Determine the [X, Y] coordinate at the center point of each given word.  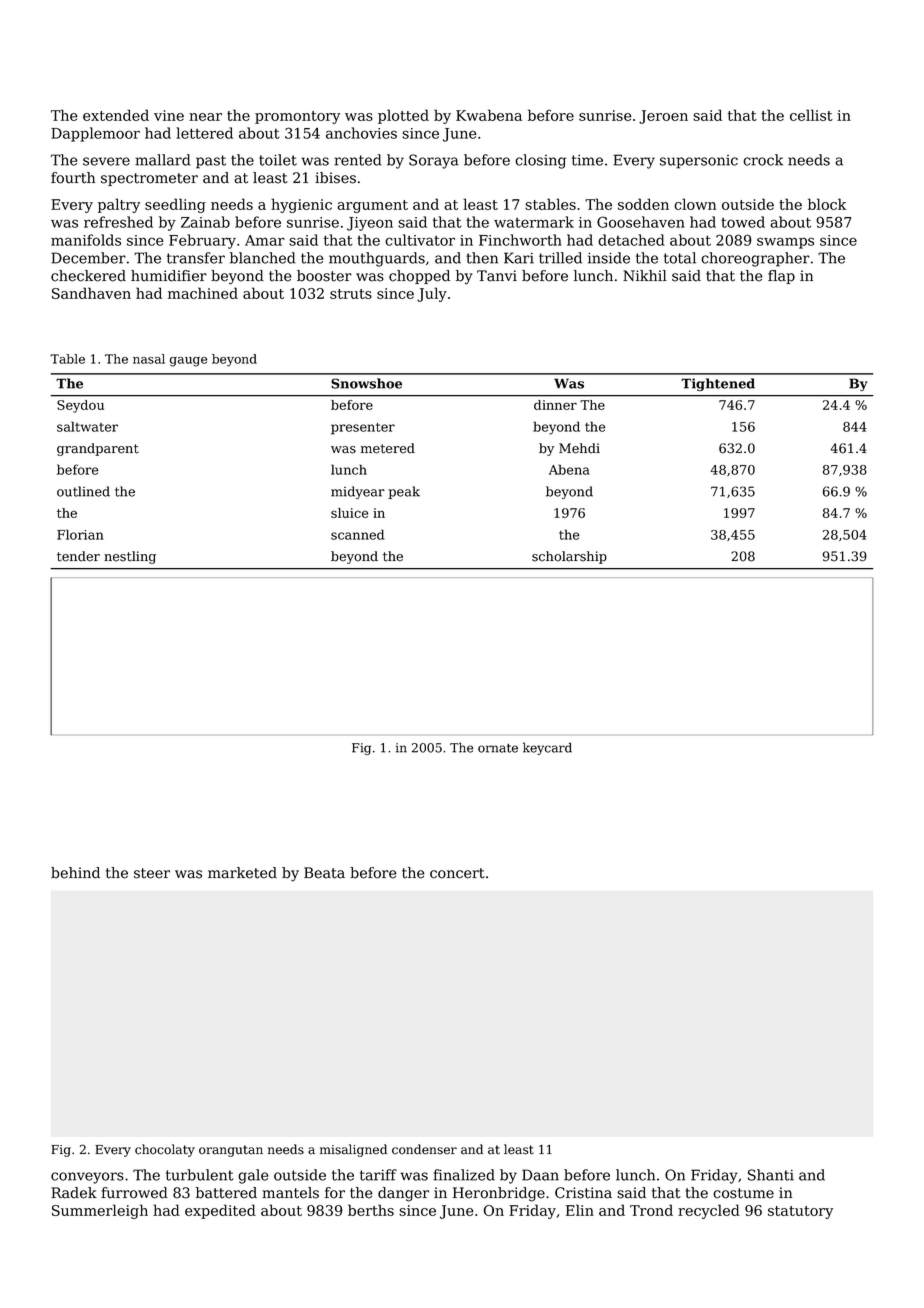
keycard [547, 748]
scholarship [569, 557]
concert [457, 873]
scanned [358, 534]
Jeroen [663, 117]
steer [152, 873]
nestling [130, 557]
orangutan [231, 1151]
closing [540, 161]
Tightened [718, 384]
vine [169, 115]
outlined [83, 491]
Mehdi [579, 448]
